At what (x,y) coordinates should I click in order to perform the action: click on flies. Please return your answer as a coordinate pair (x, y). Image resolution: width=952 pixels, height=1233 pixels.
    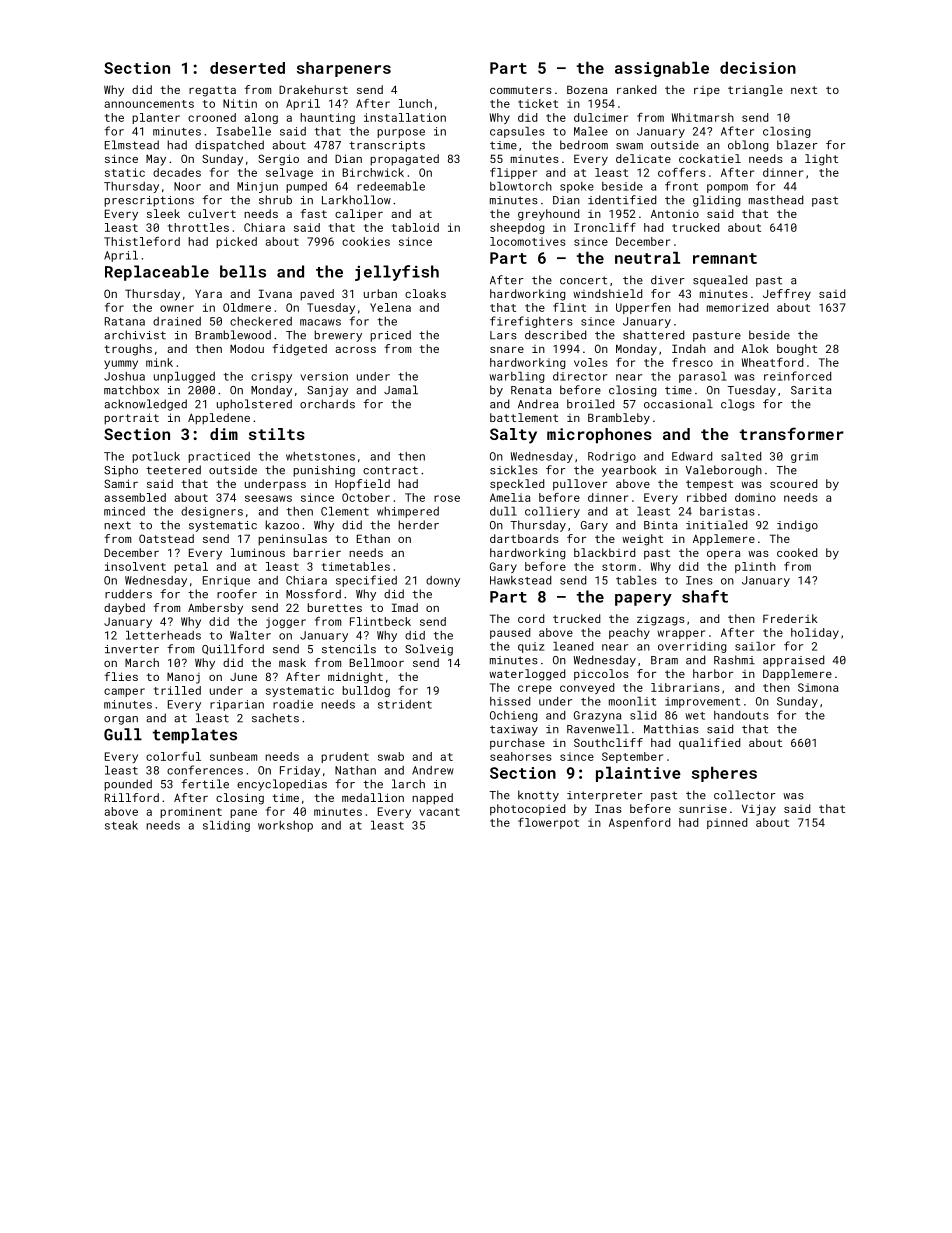
    Looking at the image, I should click on (121, 676).
